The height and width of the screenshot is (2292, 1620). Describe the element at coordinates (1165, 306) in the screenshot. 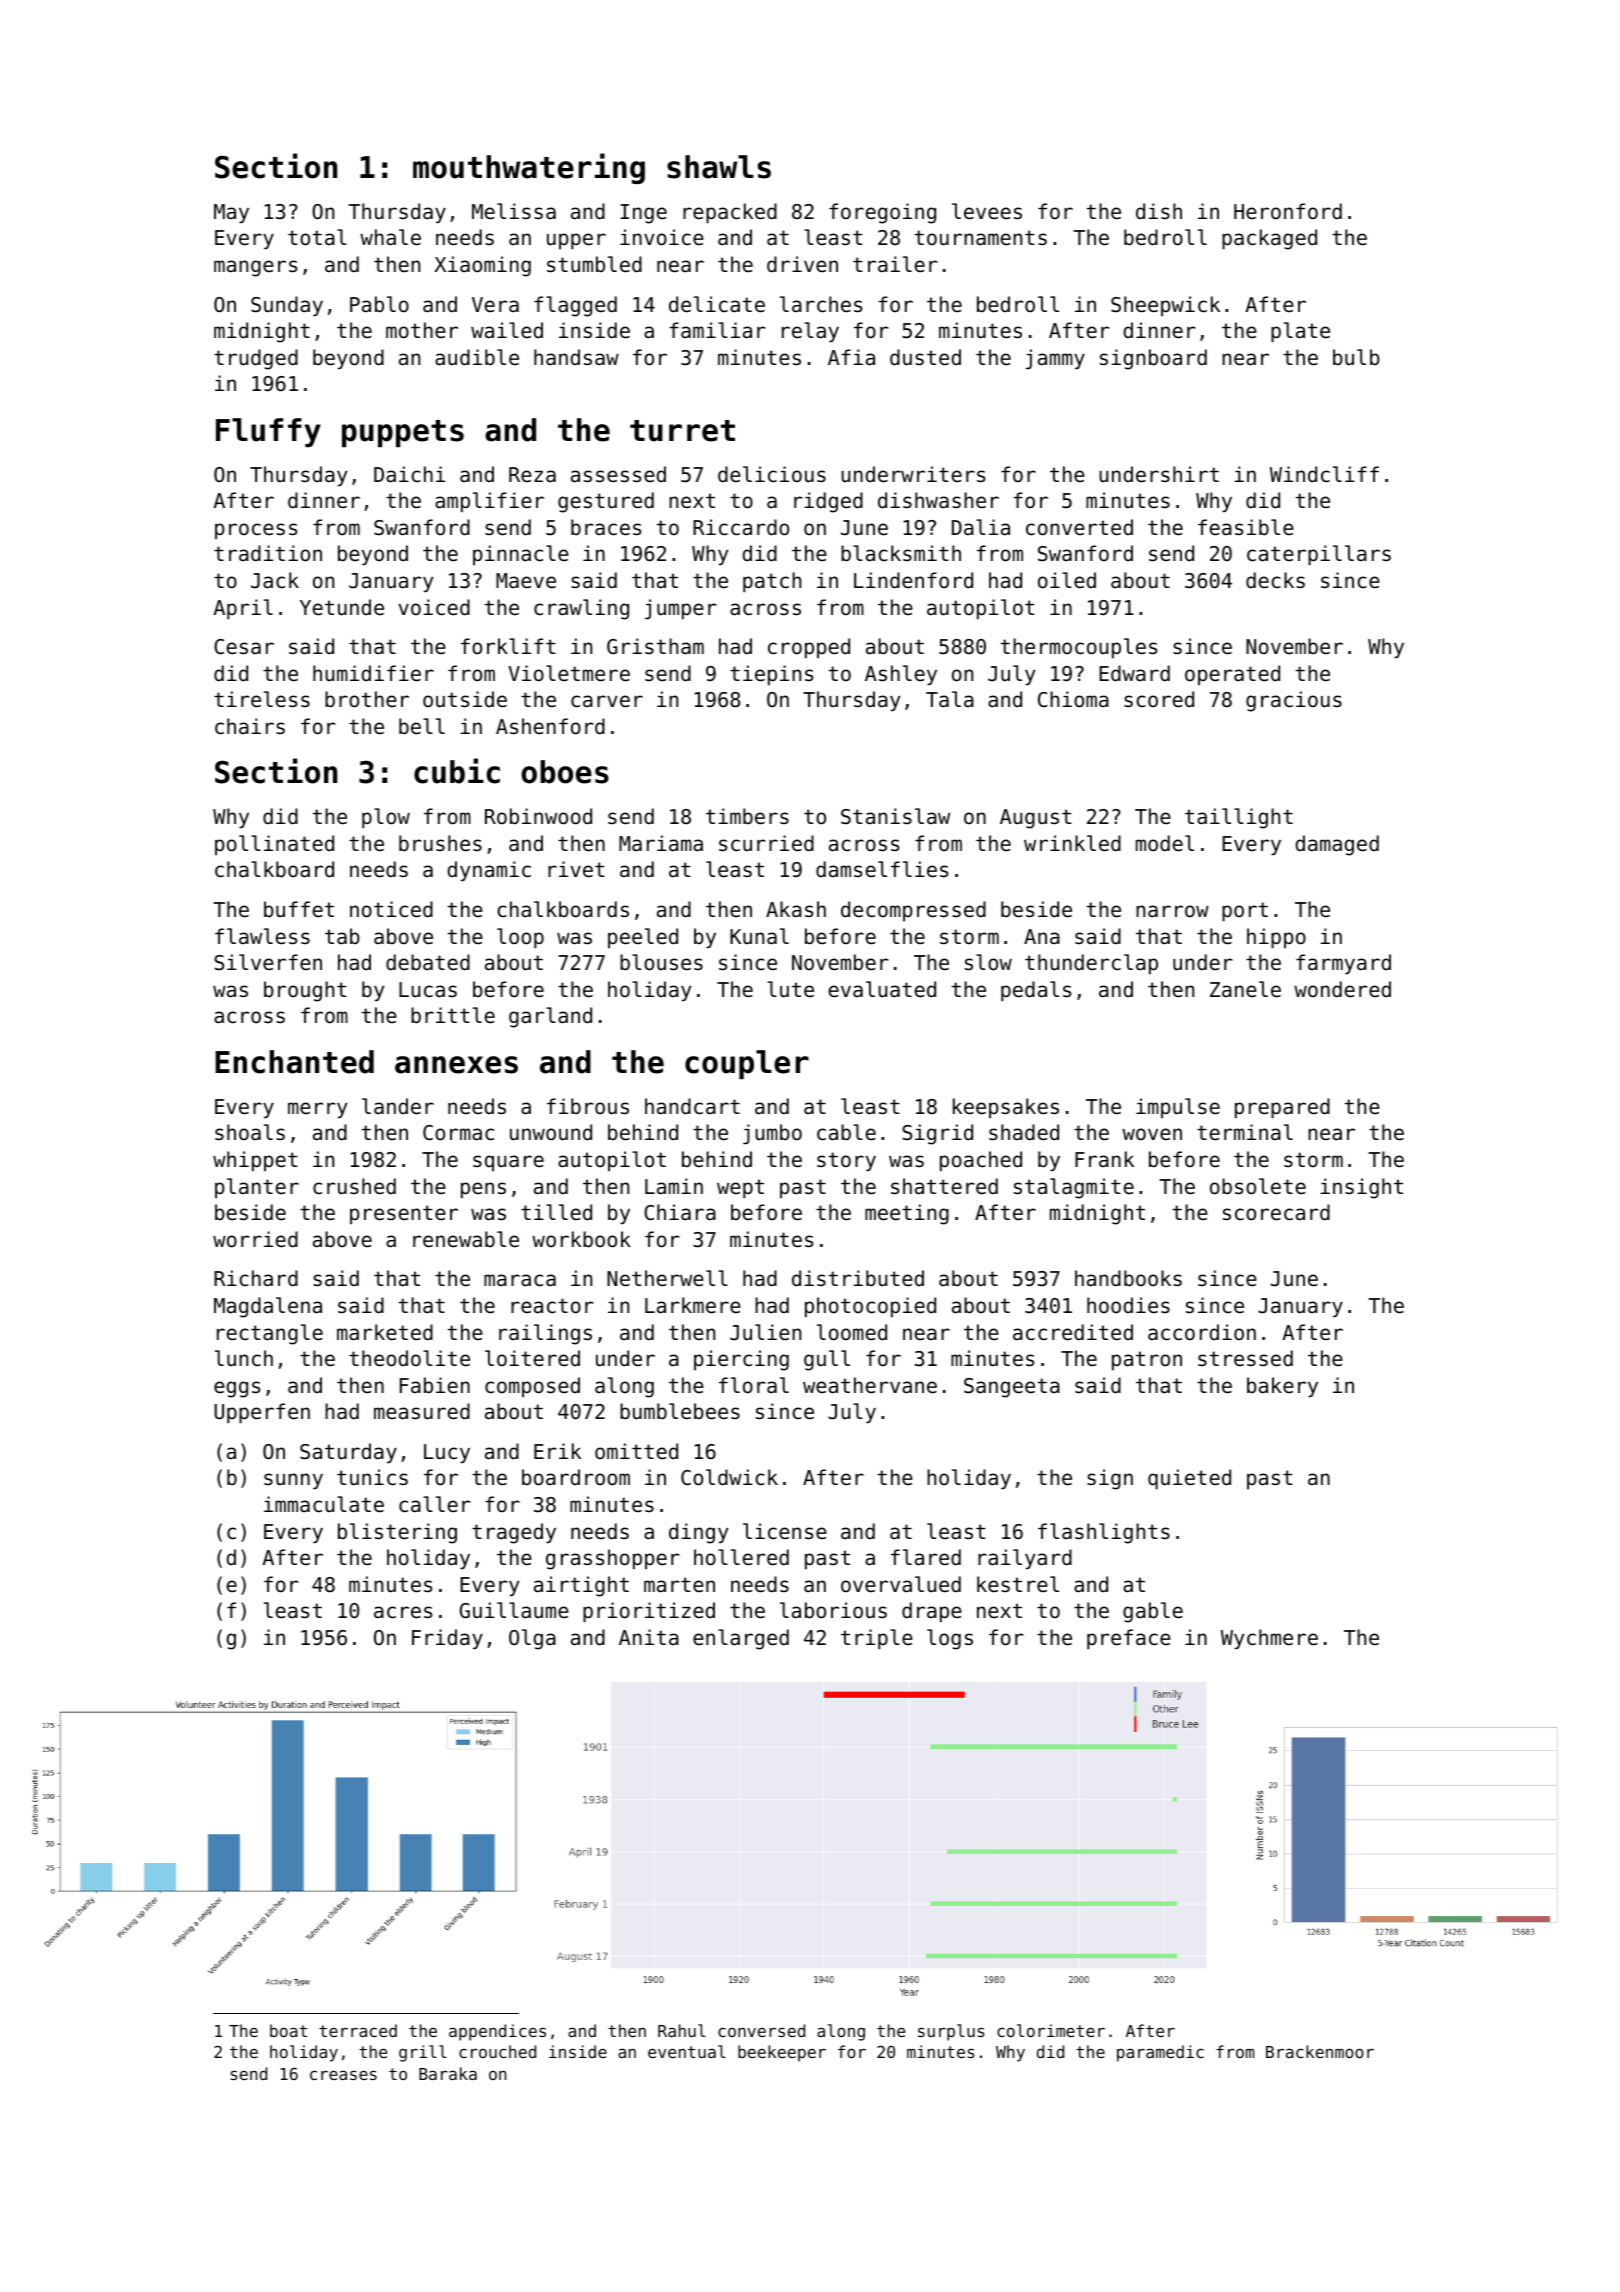

I see `Sheepwick` at that location.
